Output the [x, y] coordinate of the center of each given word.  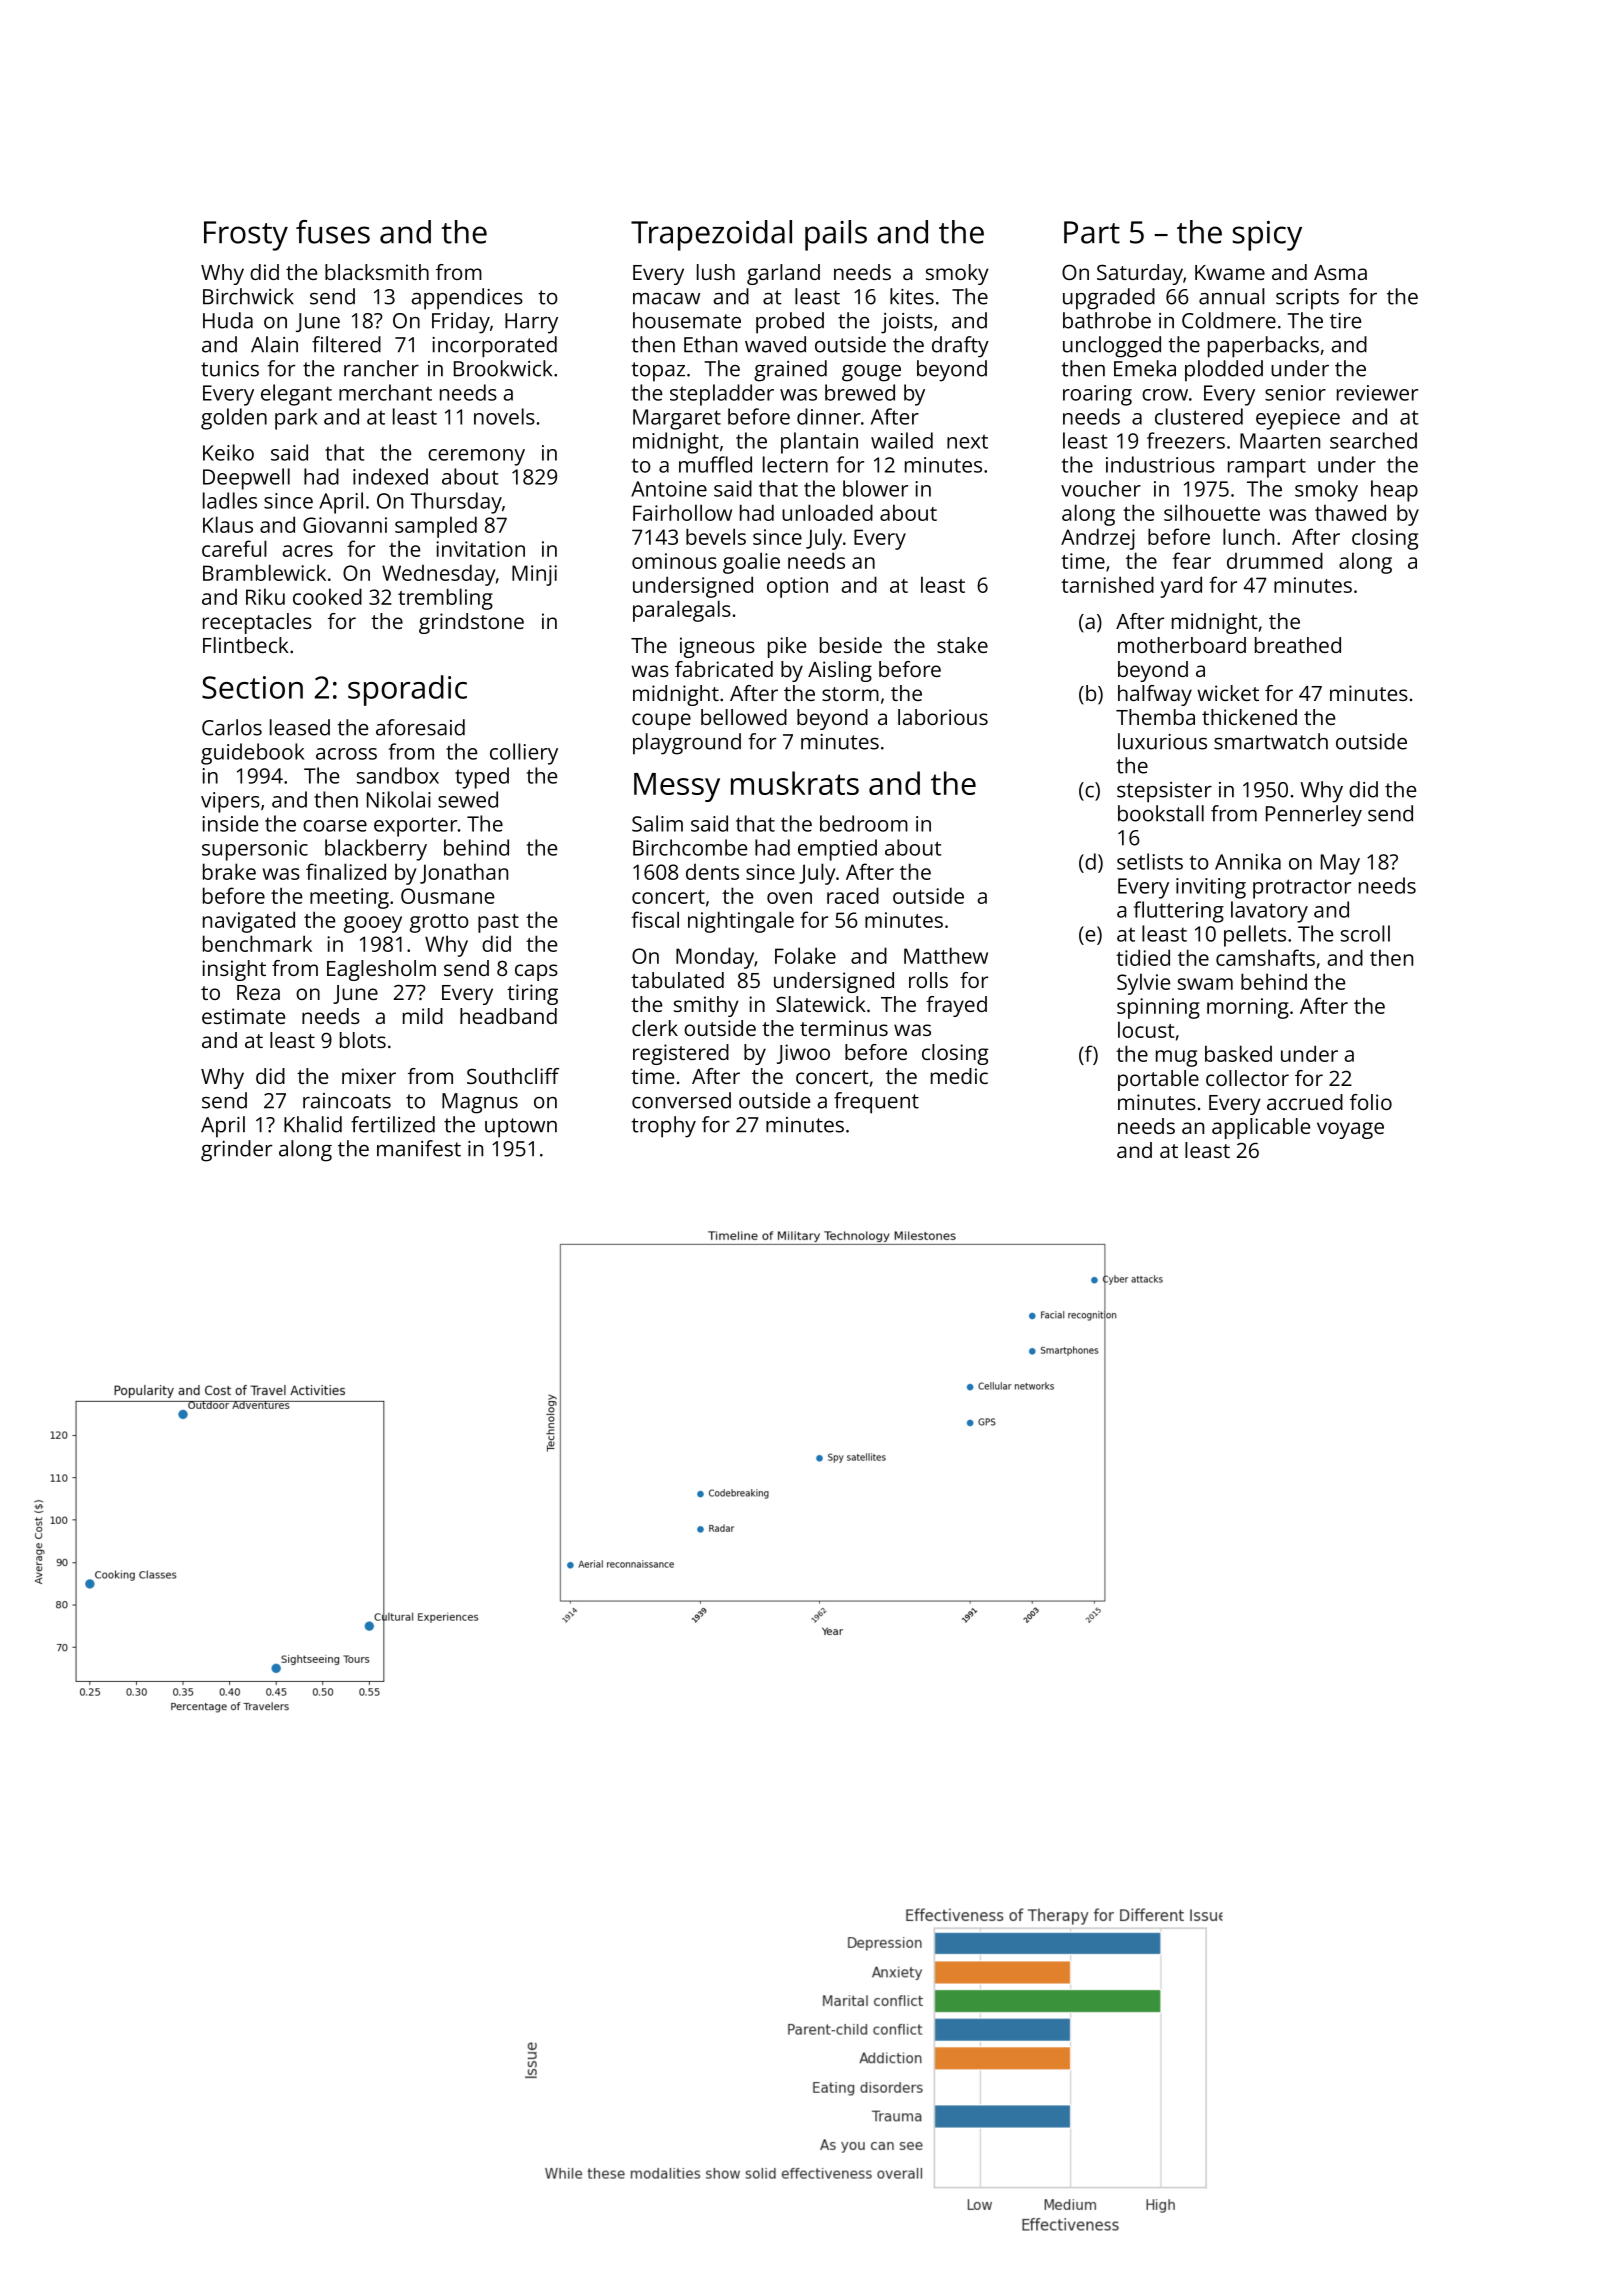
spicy [1267, 236]
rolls [928, 980]
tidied [1143, 957]
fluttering [1179, 912]
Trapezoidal [711, 235]
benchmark [257, 943]
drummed [1275, 560]
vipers [230, 802]
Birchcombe [690, 847]
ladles [230, 500]
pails [836, 235]
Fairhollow [682, 512]
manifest [419, 1148]
